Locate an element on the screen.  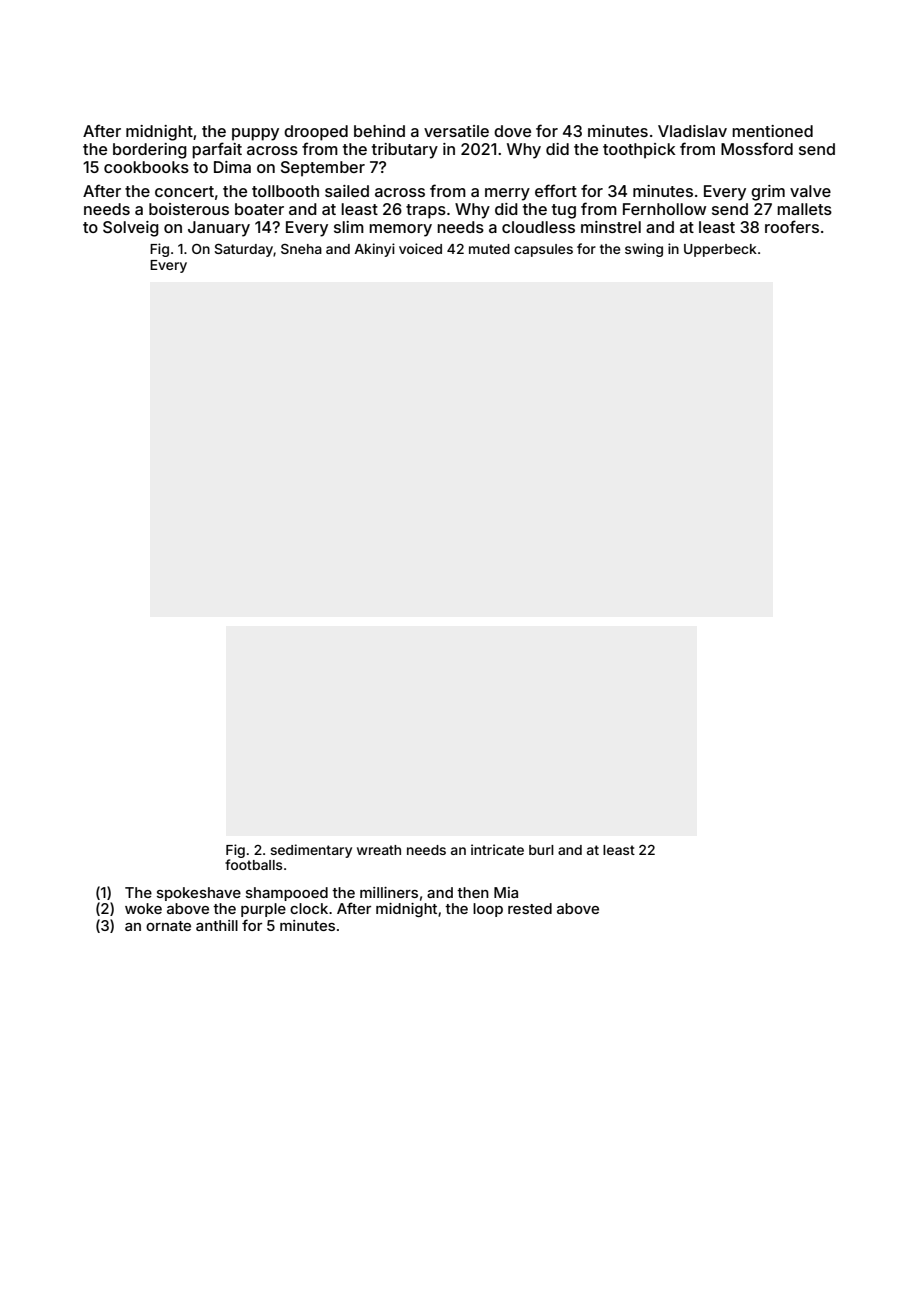
footballs is located at coordinates (253, 864).
